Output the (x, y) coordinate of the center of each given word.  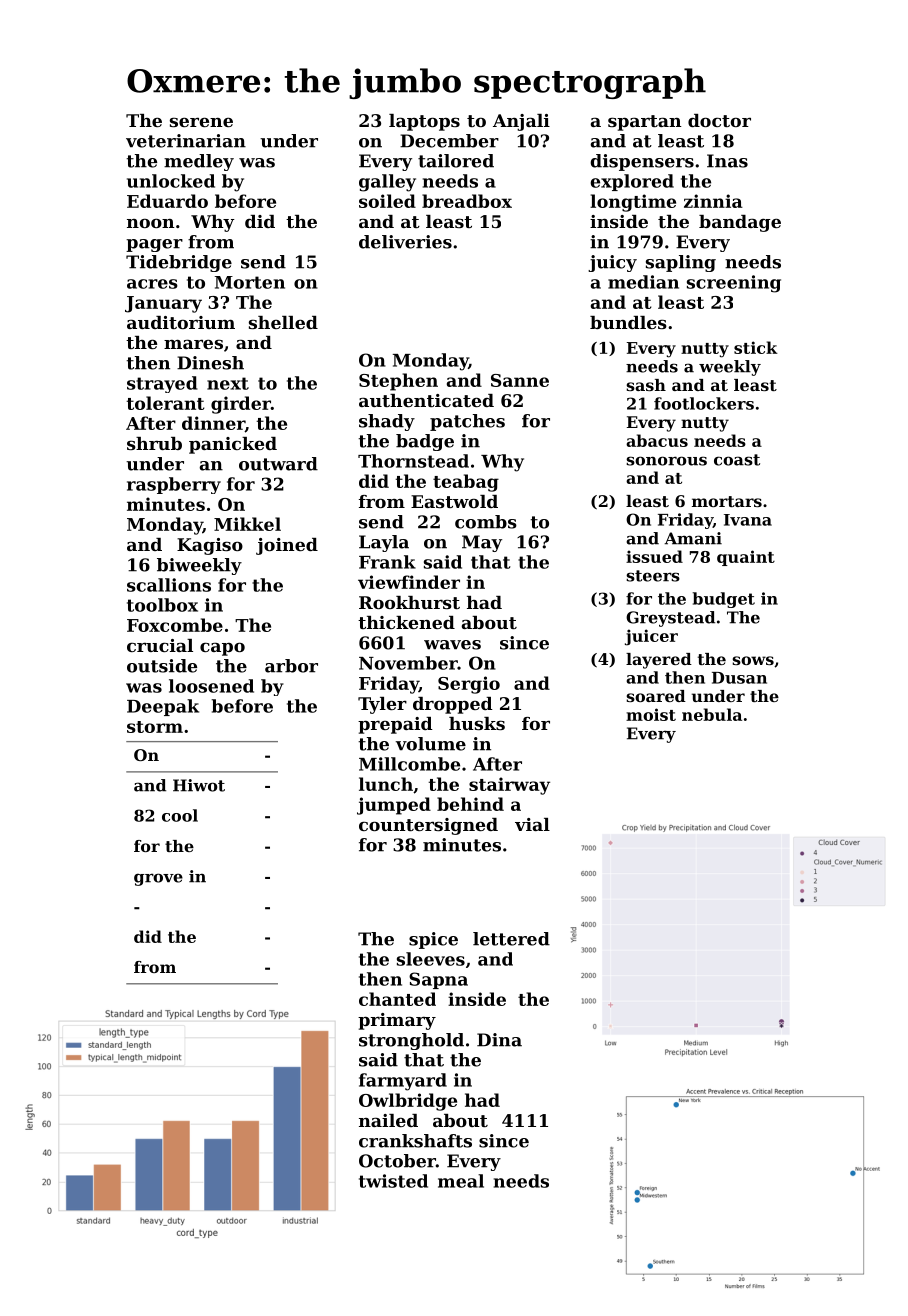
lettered (511, 939)
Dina (499, 1040)
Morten (250, 282)
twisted (393, 1181)
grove (158, 879)
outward (278, 464)
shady (387, 422)
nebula (712, 714)
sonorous (666, 461)
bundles (628, 322)
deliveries (405, 242)
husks (477, 723)
